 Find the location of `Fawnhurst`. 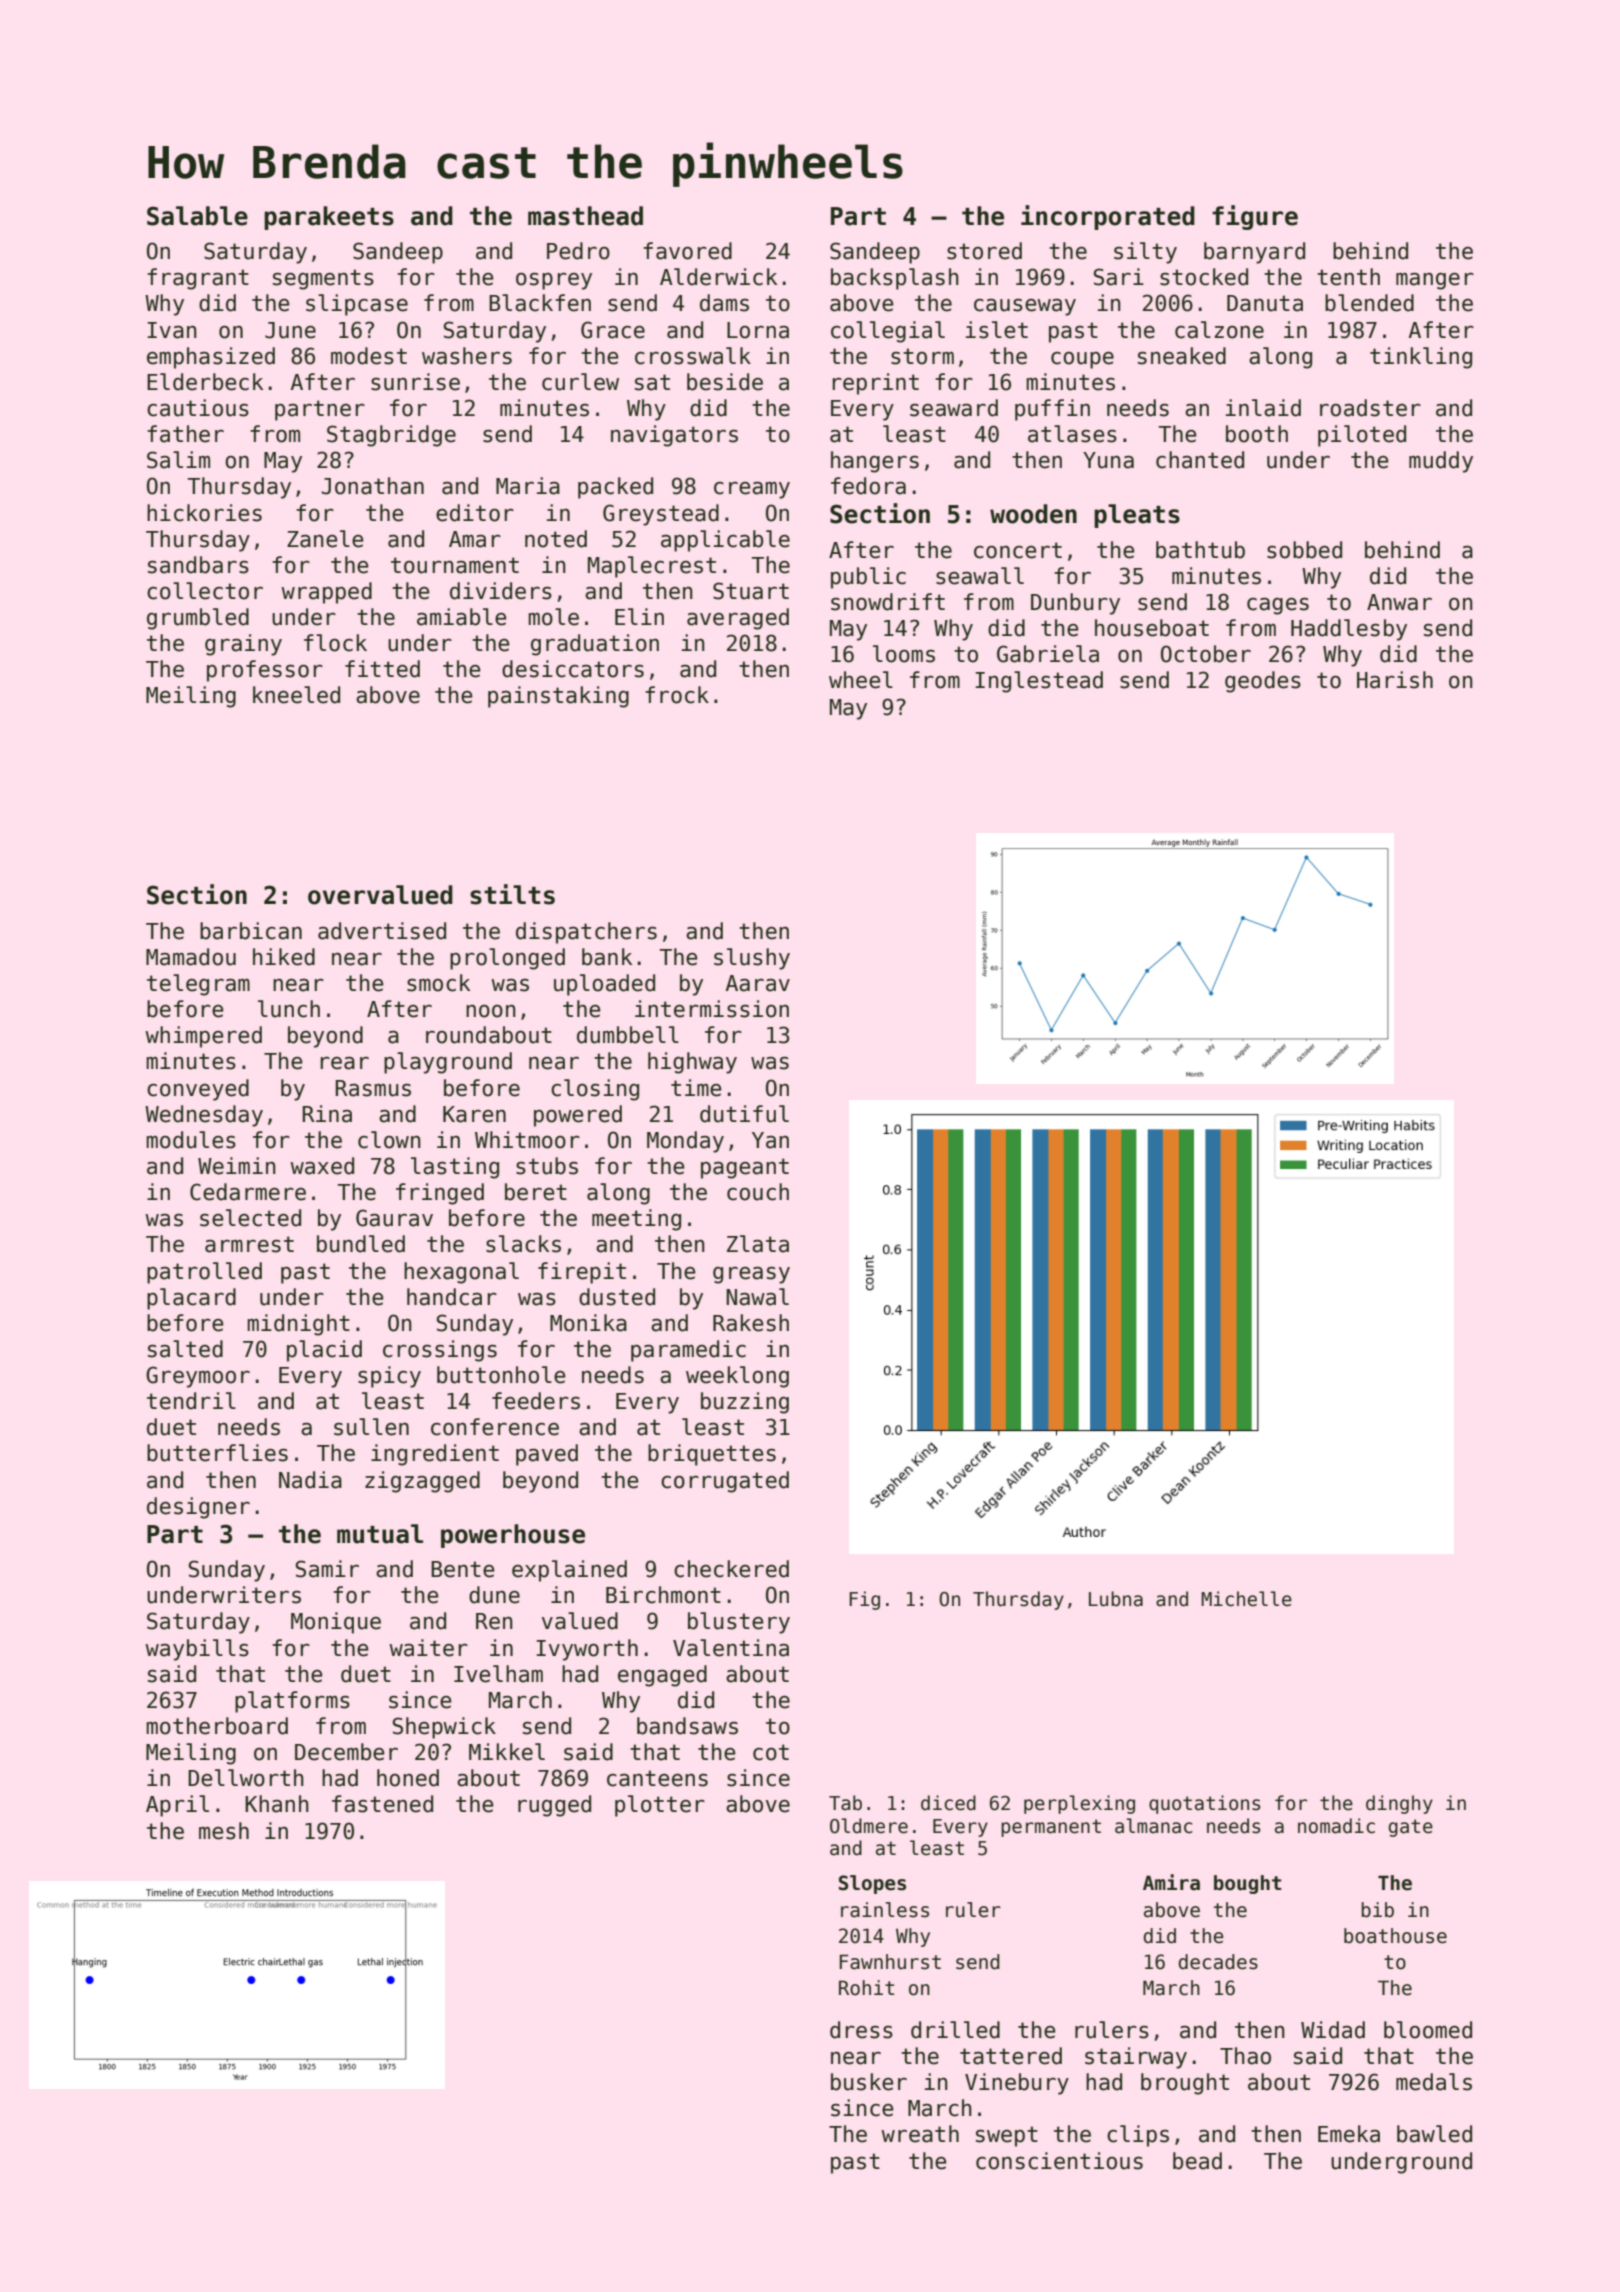

Fawnhurst is located at coordinates (890, 1962).
